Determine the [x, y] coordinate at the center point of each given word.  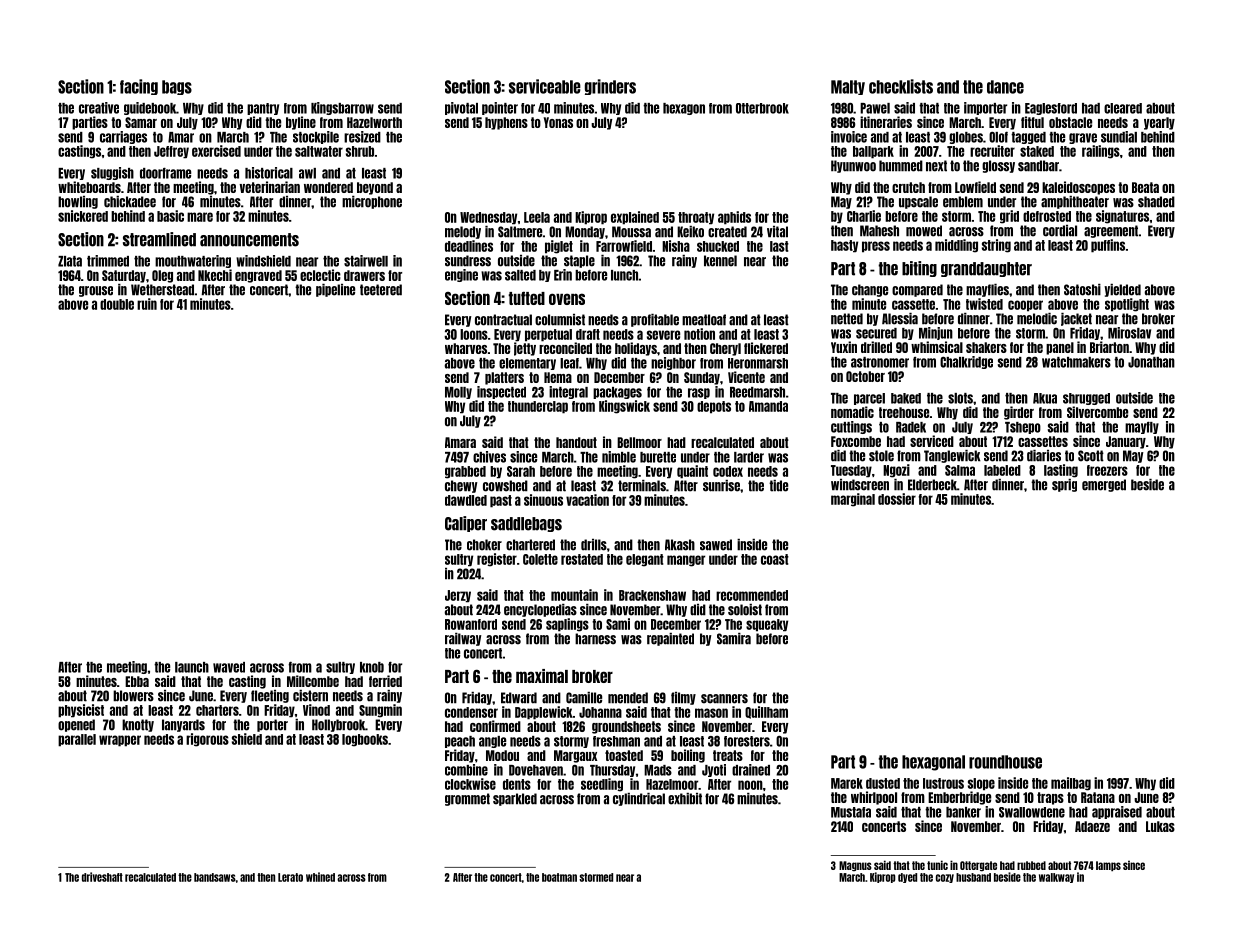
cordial [1060, 231]
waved [229, 667]
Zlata [70, 261]
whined [320, 877]
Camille [584, 698]
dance [1005, 87]
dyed [907, 878]
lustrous [943, 783]
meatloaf [704, 320]
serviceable [545, 86]
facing [139, 87]
